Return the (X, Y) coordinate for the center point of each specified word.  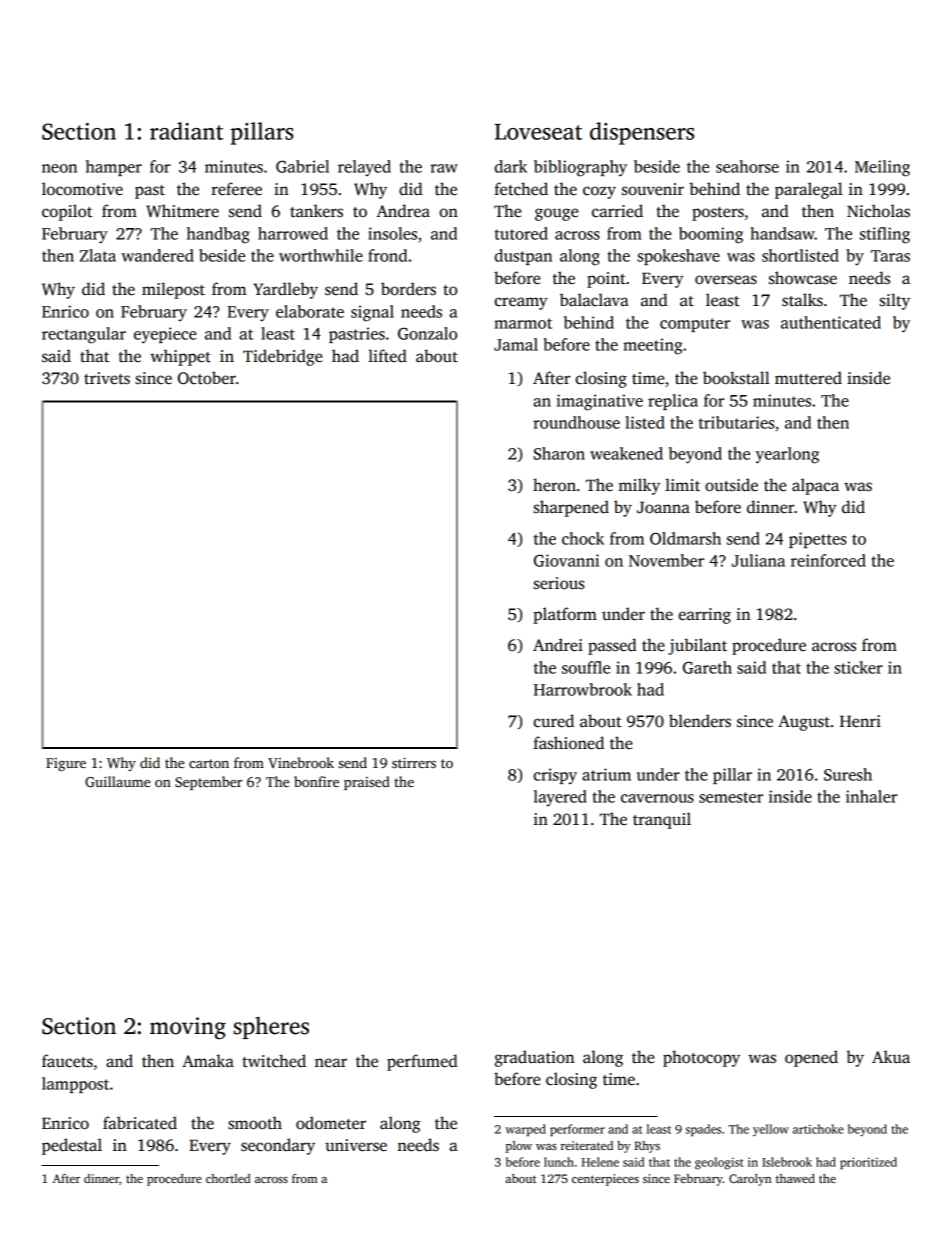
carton (209, 763)
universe (356, 1145)
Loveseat (538, 132)
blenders (700, 721)
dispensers (642, 133)
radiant (186, 131)
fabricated (140, 1123)
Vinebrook (301, 762)
